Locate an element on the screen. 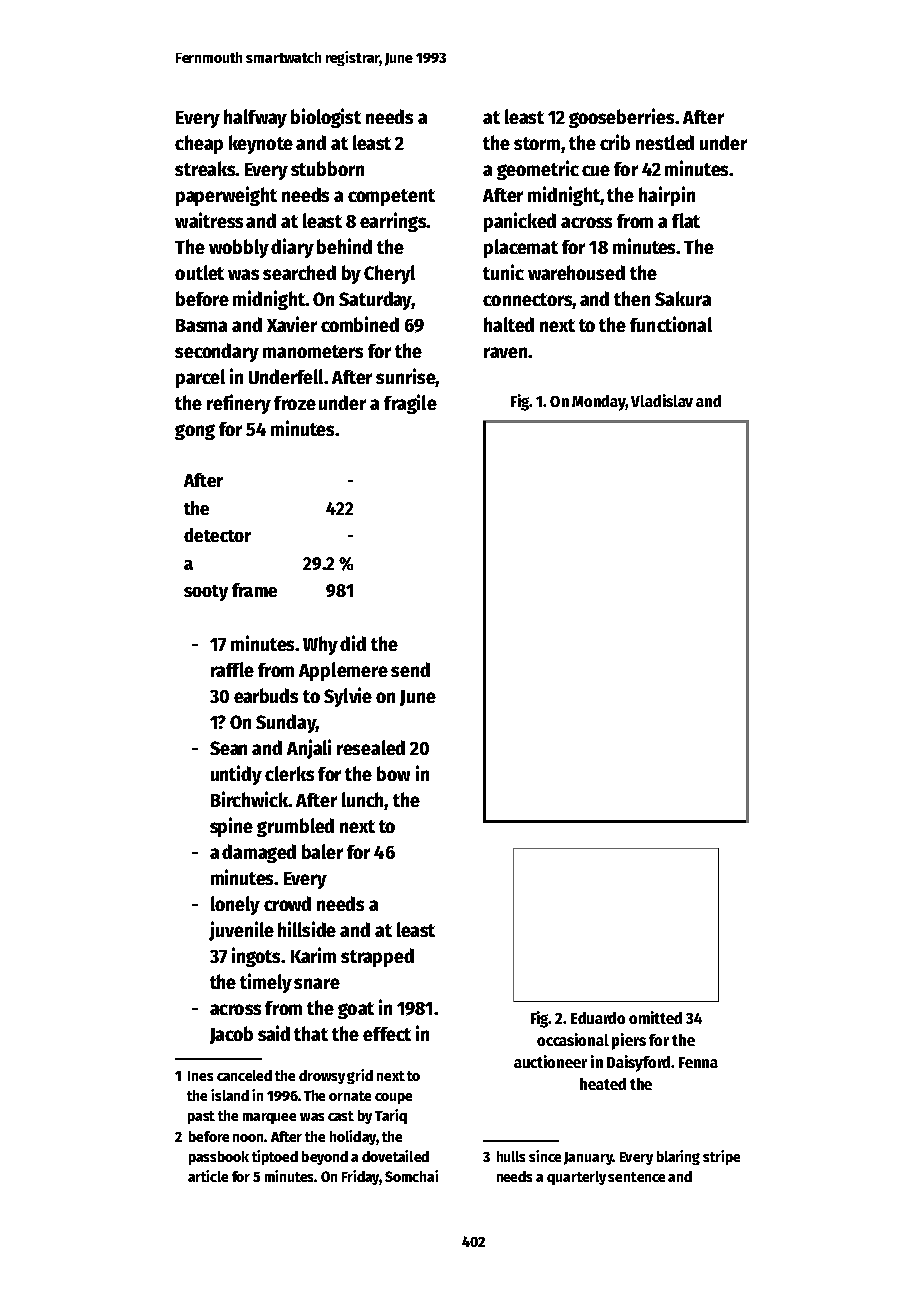 This screenshot has height=1311, width=924. tiptoed is located at coordinates (275, 1157).
